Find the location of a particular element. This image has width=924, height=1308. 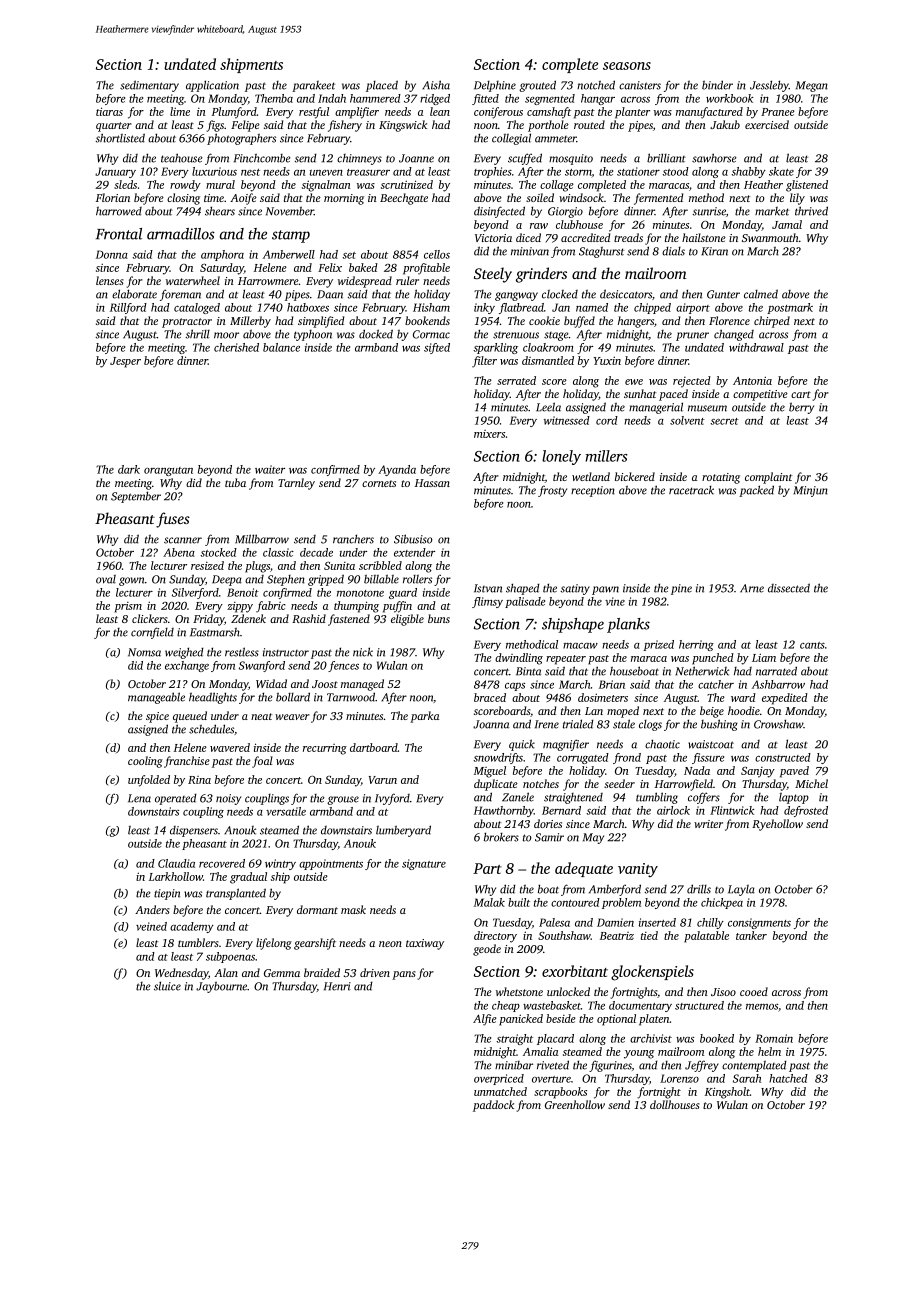

Ayanda is located at coordinates (397, 470).
